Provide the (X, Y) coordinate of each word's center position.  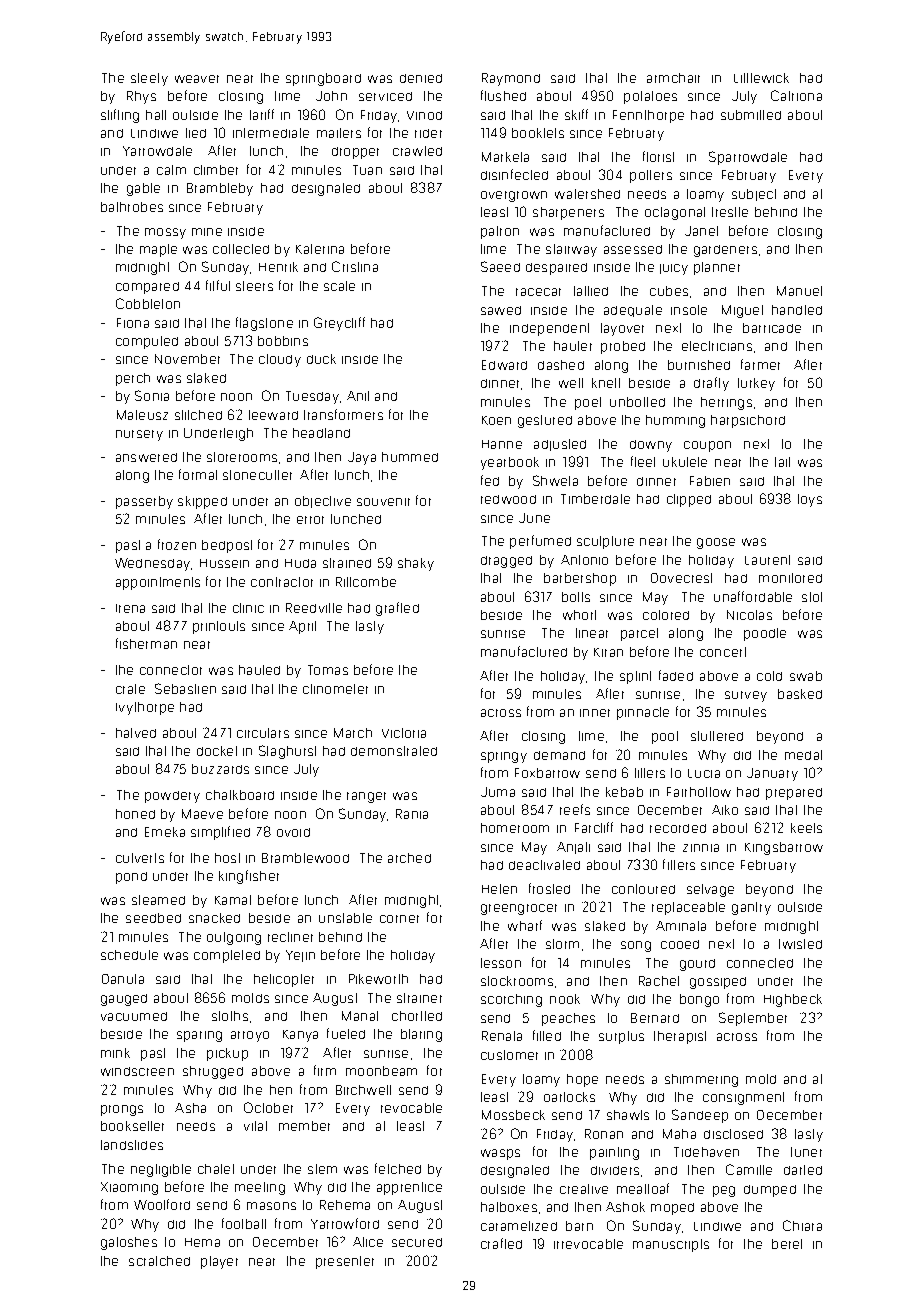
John (331, 96)
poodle (765, 634)
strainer (419, 998)
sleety (149, 79)
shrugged (213, 1072)
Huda (300, 563)
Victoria (404, 733)
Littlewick (761, 78)
